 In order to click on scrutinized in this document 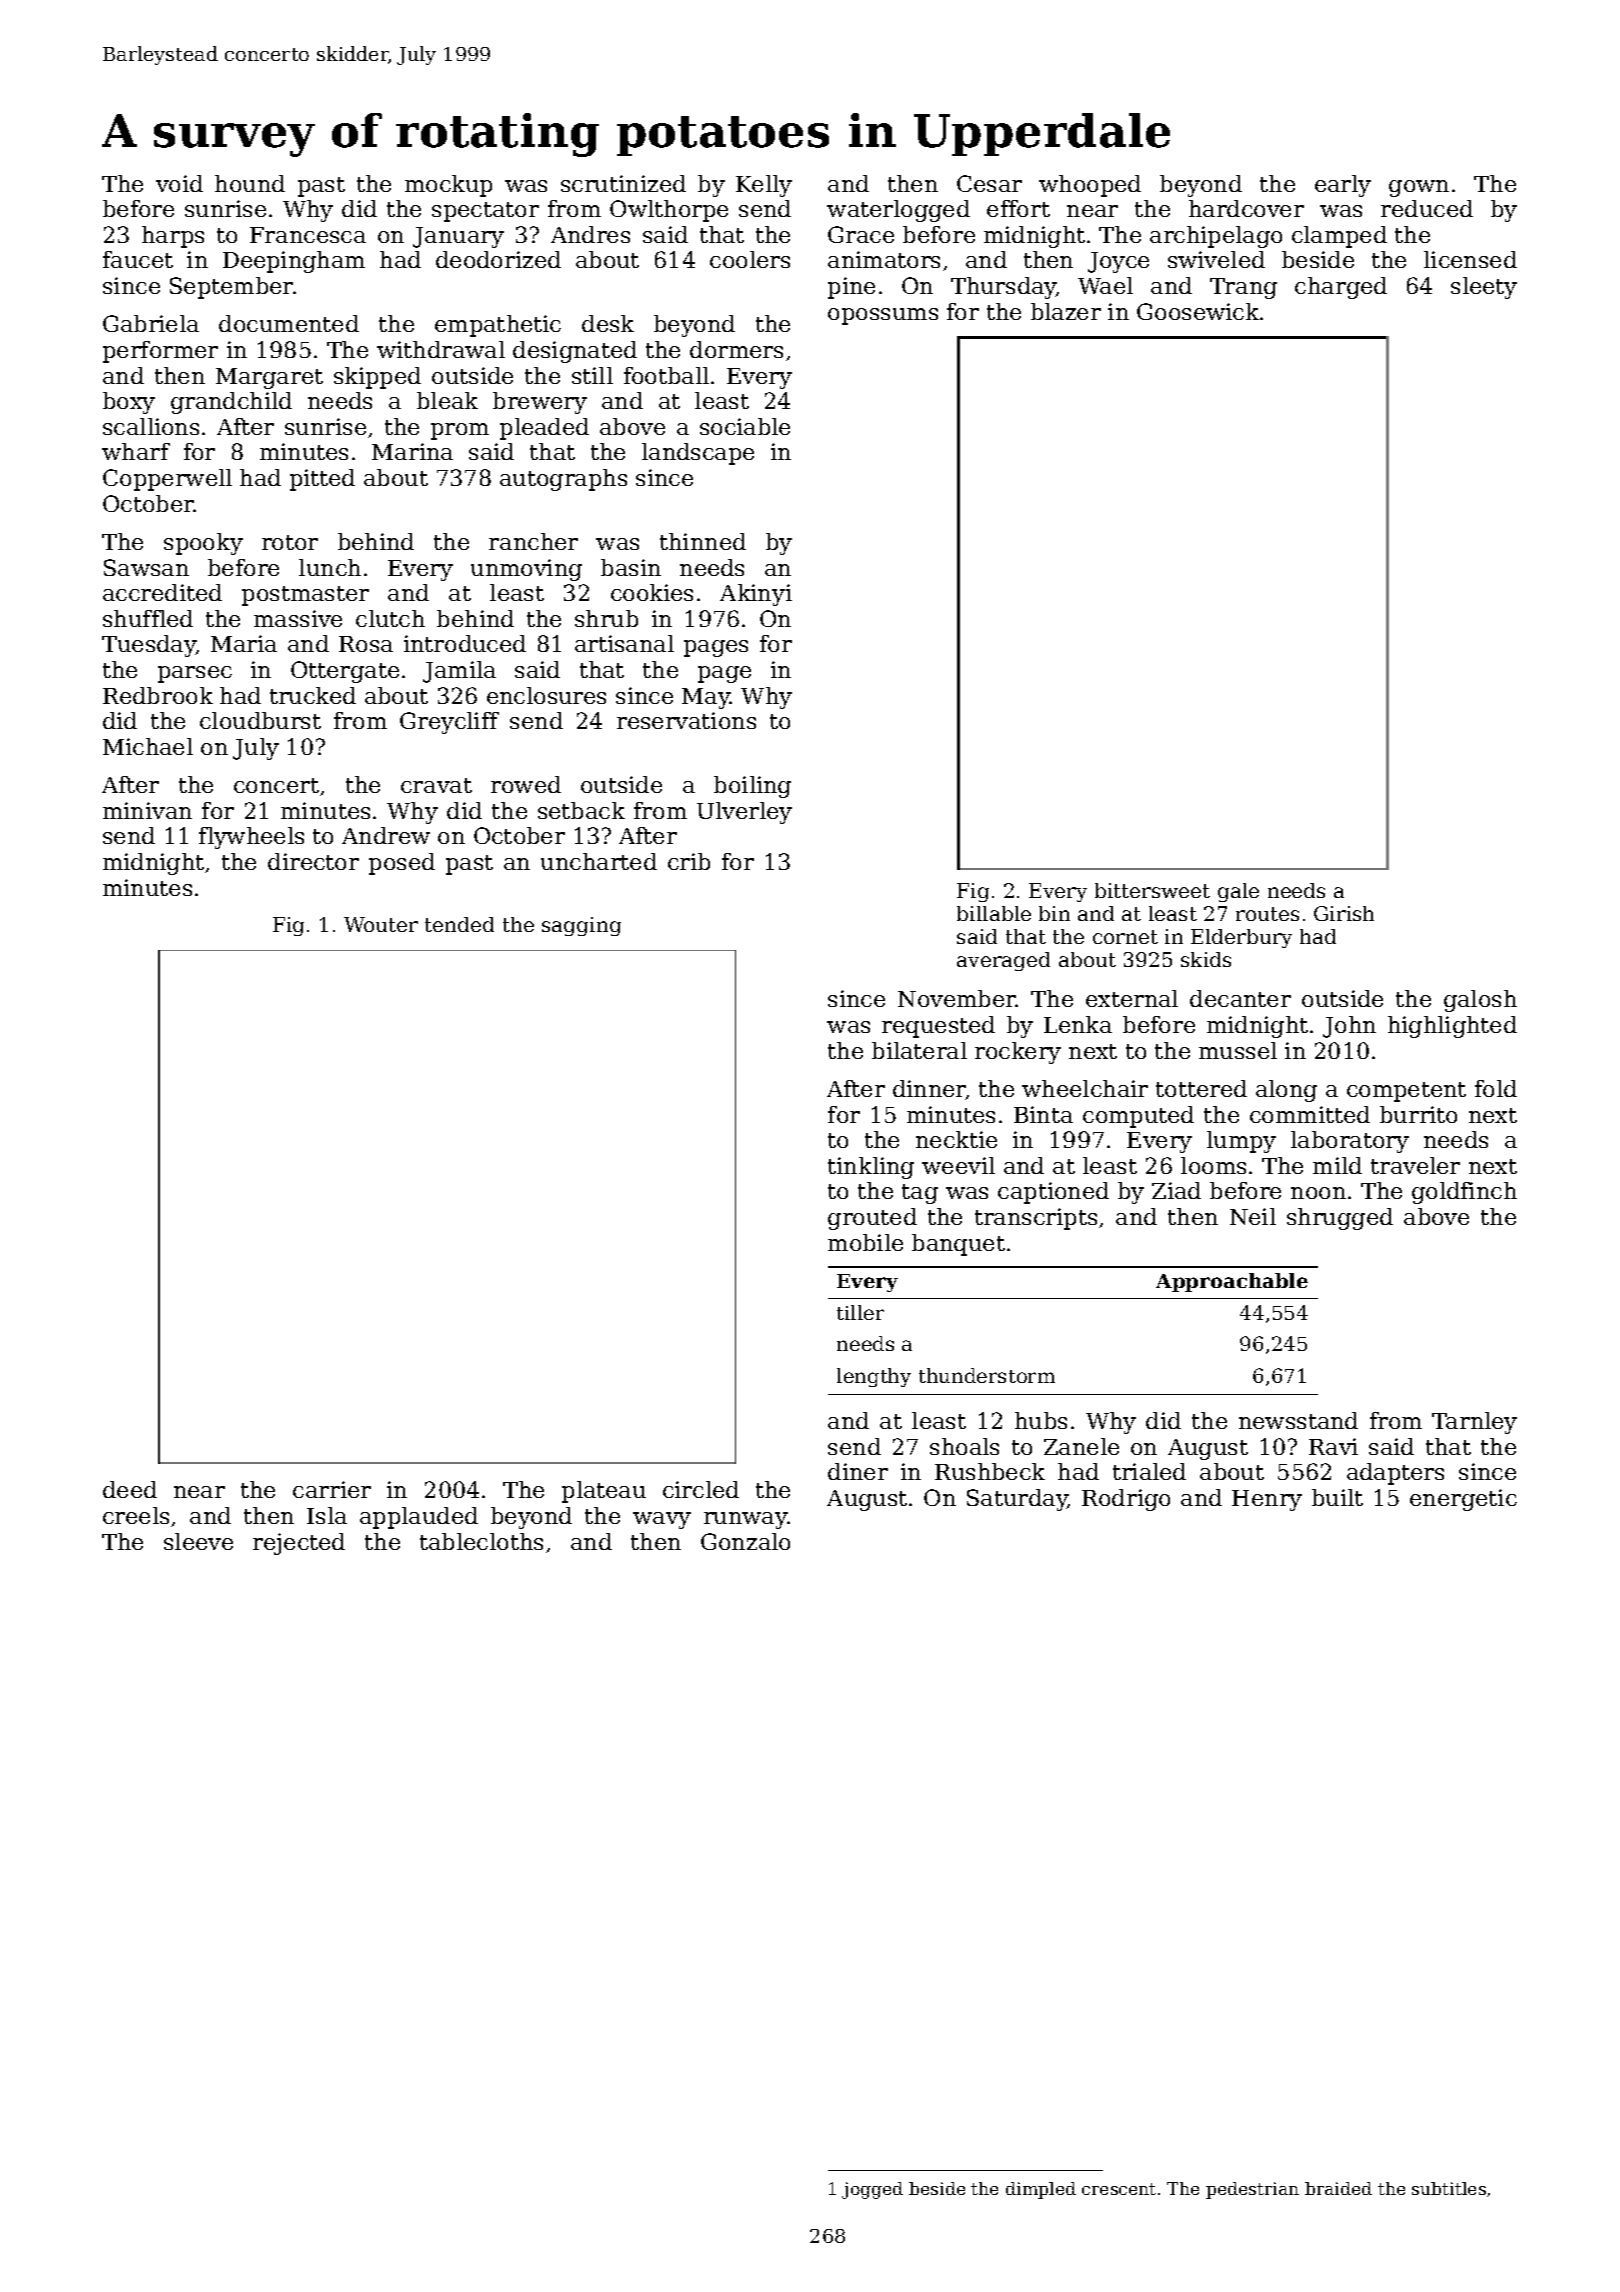, I will do `click(623, 183)`.
